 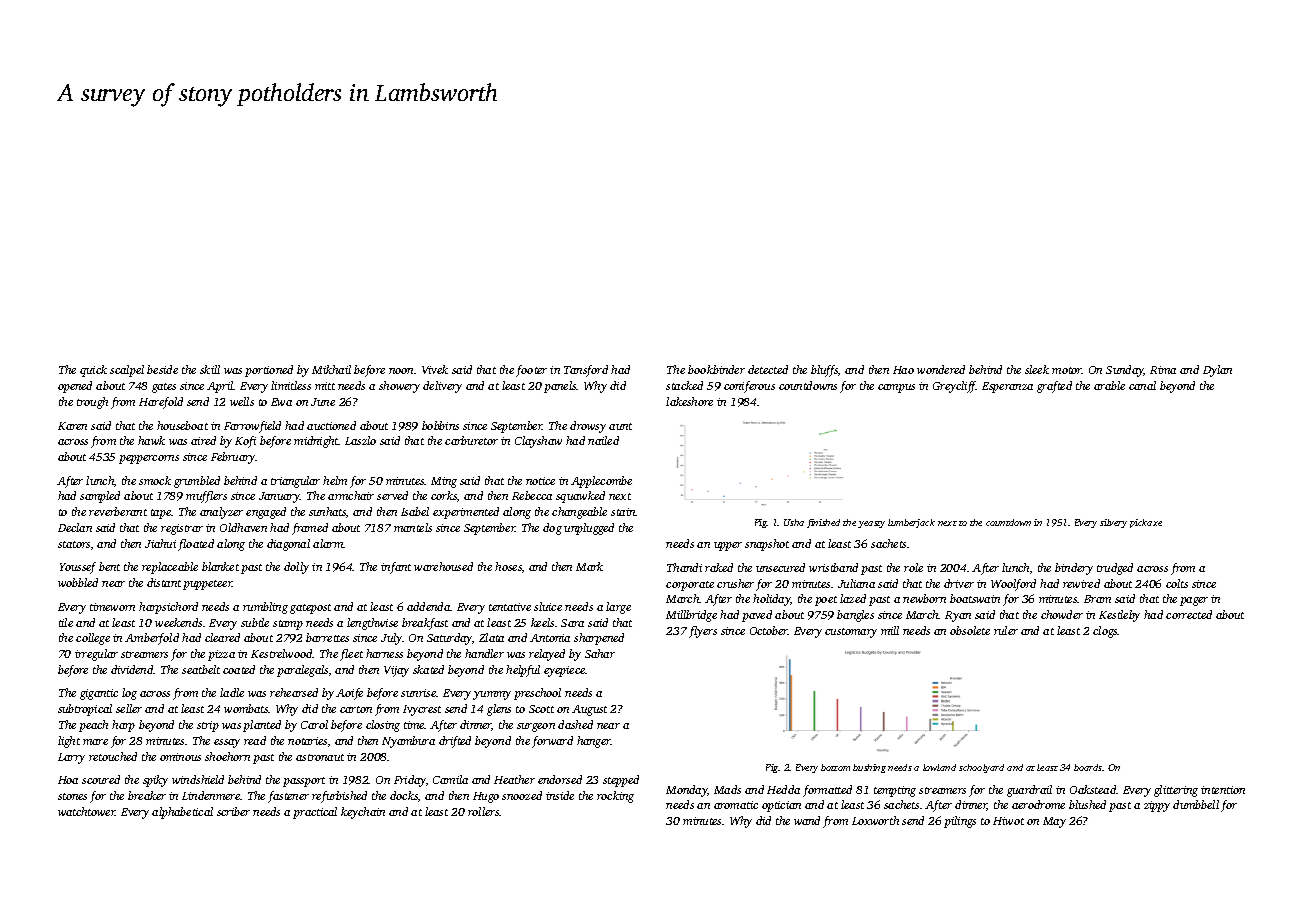 I want to click on bottom, so click(x=835, y=767).
